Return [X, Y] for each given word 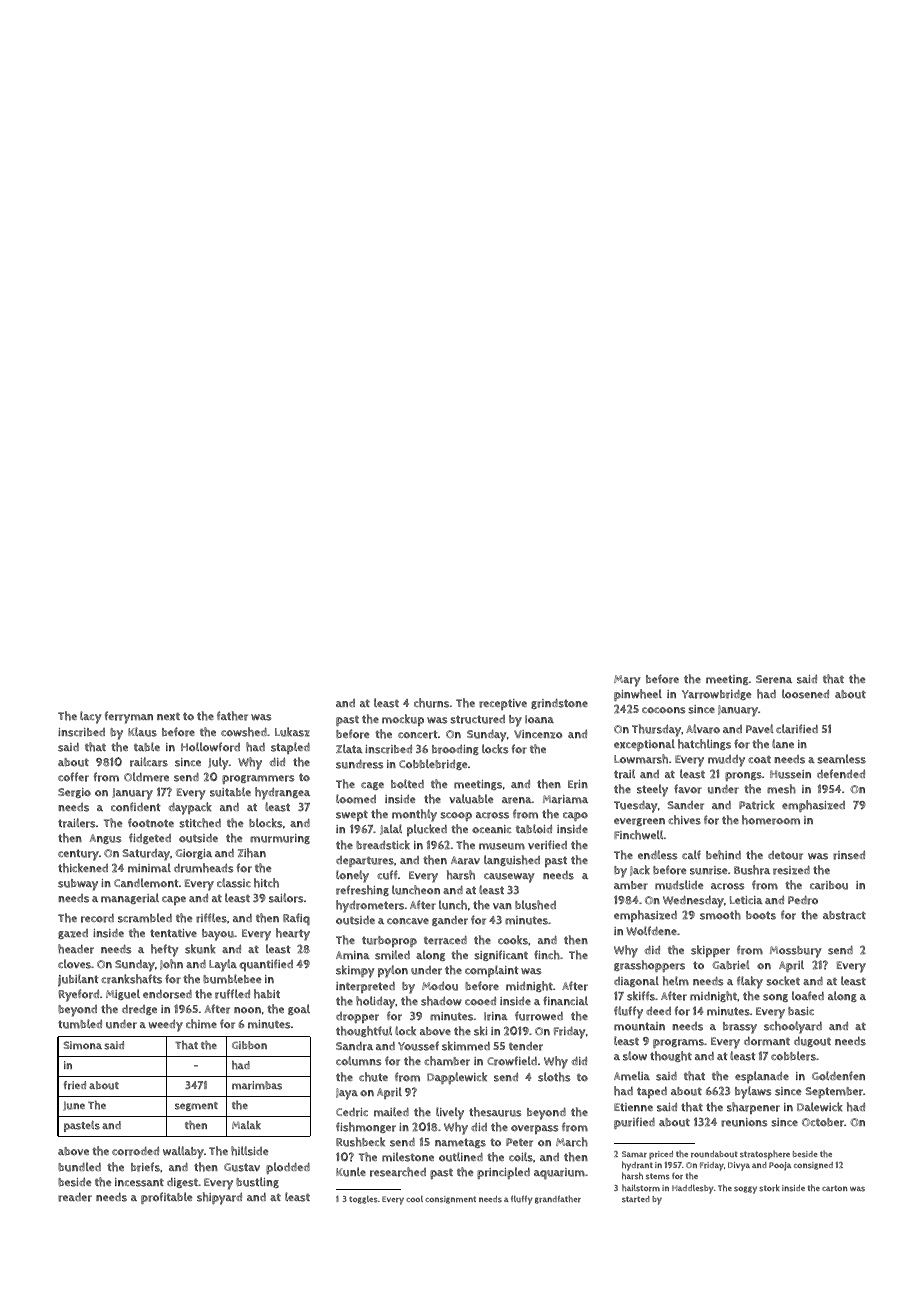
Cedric [352, 1112]
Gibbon [249, 1045]
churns [431, 703]
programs [678, 1043]
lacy [91, 717]
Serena [774, 679]
